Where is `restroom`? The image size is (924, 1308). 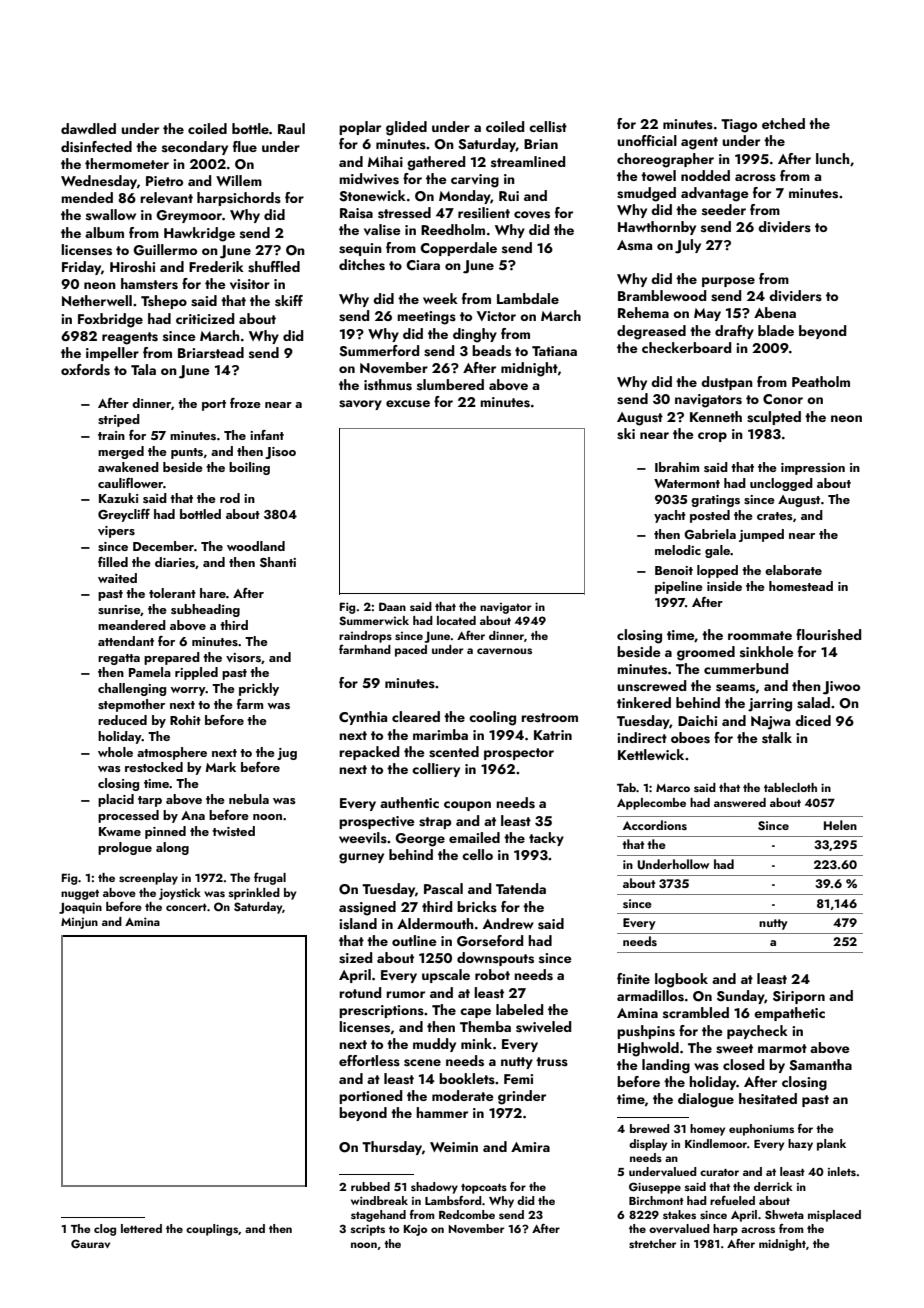
restroom is located at coordinates (549, 718).
